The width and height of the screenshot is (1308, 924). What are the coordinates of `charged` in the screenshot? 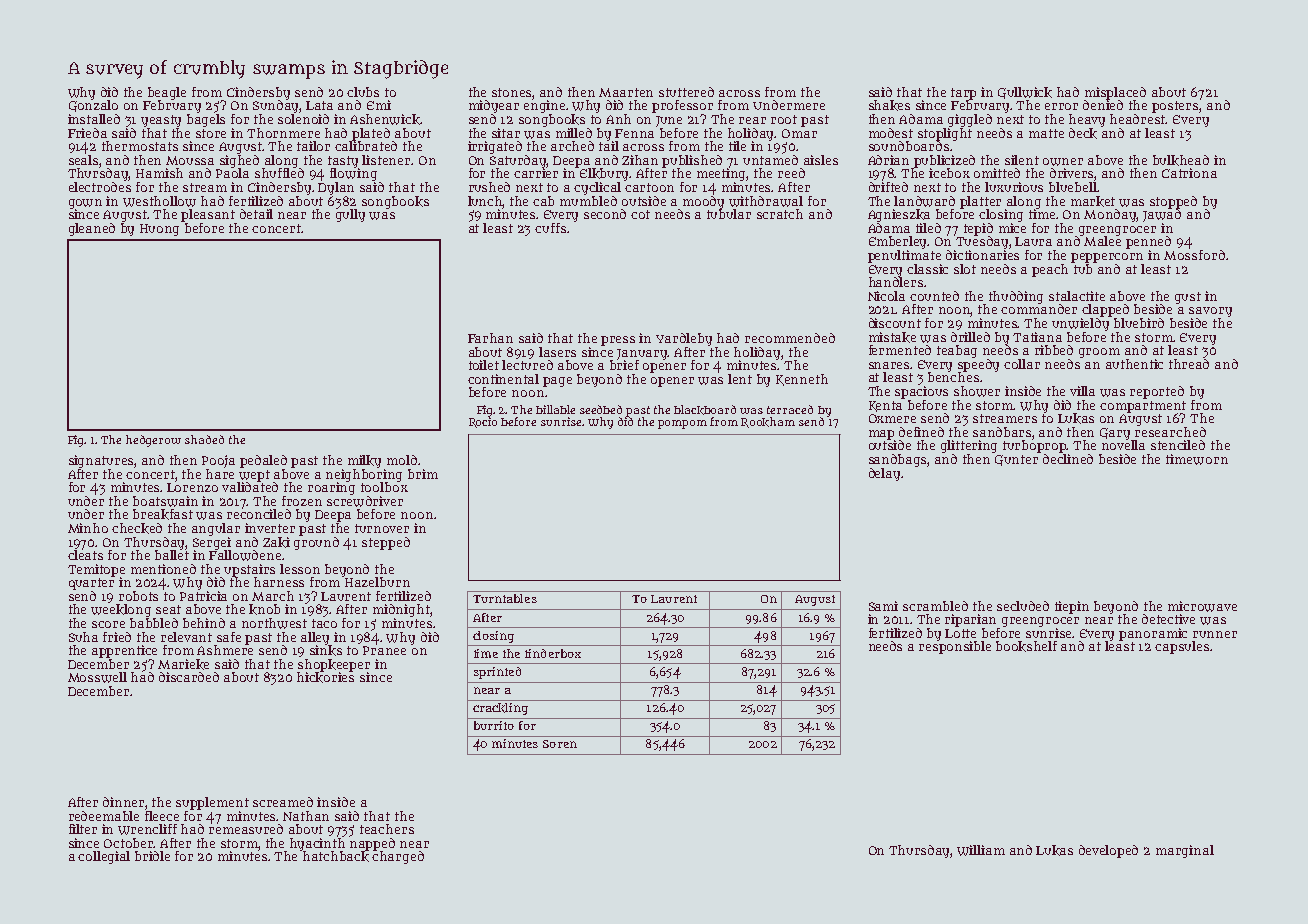 It's located at (398, 857).
